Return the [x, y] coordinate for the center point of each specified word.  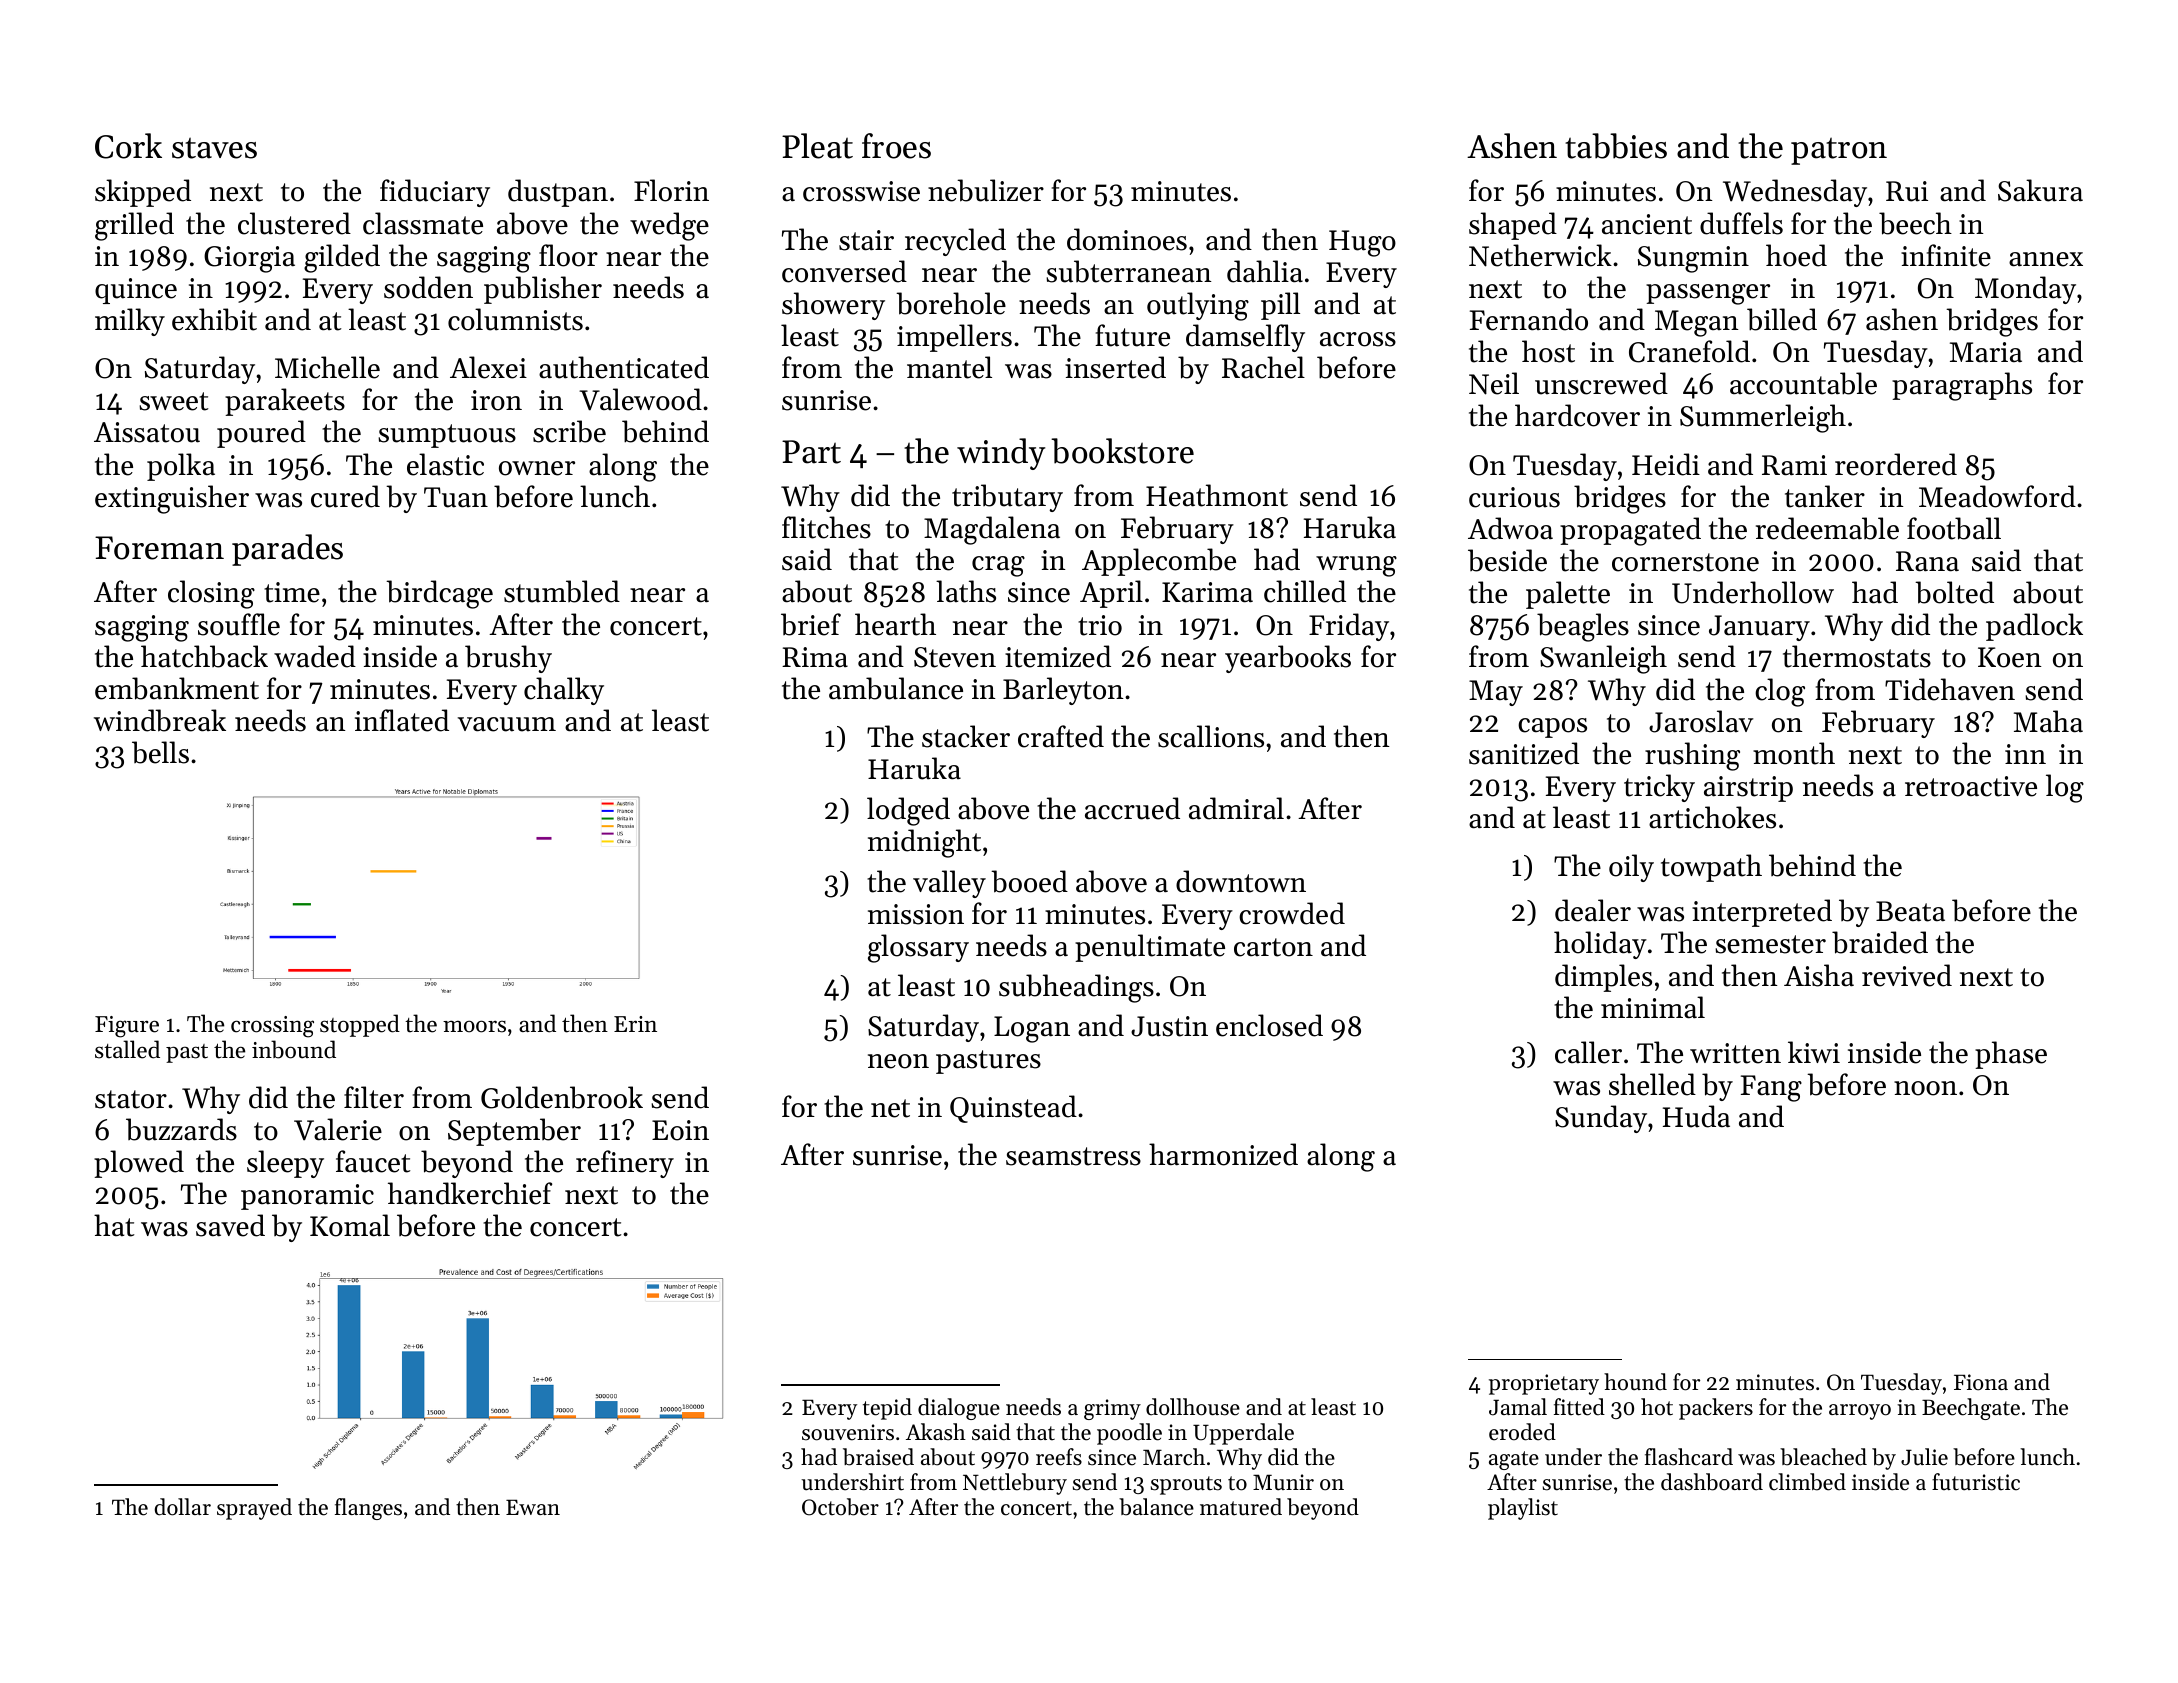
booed [1029, 881]
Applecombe [1159, 562]
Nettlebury [1015, 1484]
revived [1907, 975]
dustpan [558, 193]
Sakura [2040, 190]
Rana [1927, 561]
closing [211, 594]
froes [896, 146]
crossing [272, 1027]
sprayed [254, 1509]
